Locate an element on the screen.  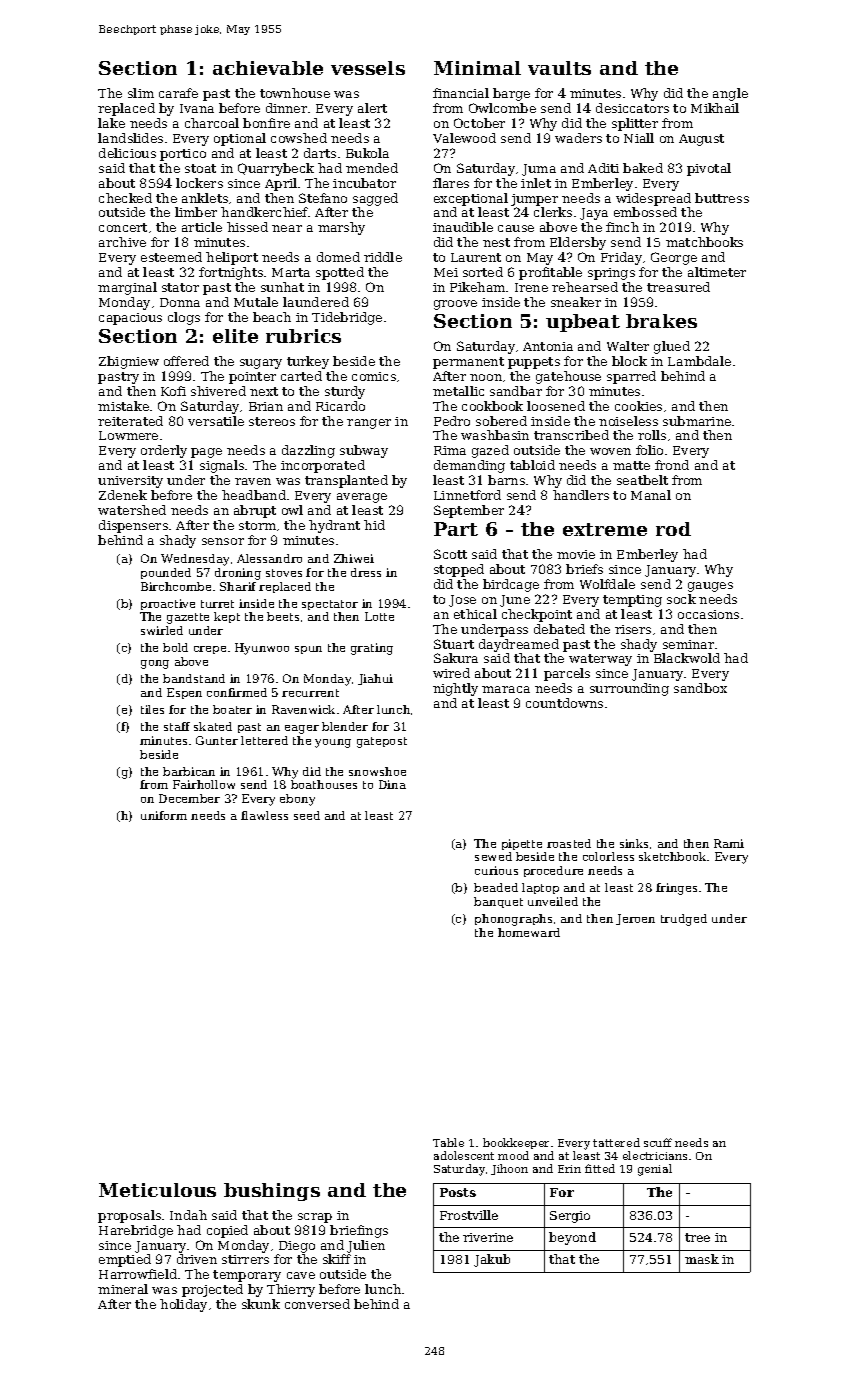
Julien is located at coordinates (366, 1246).
